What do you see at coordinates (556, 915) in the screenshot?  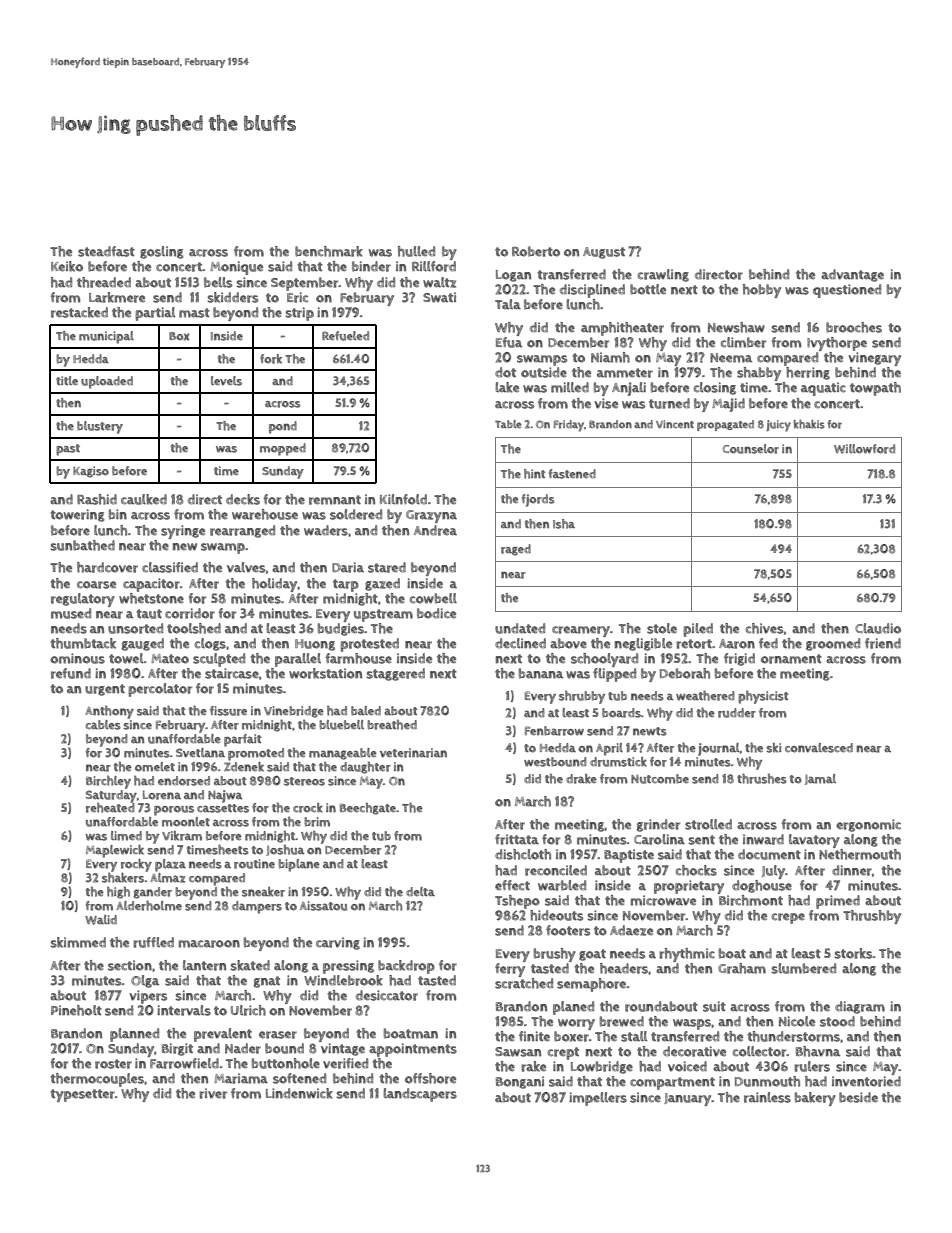 I see `hideouts` at bounding box center [556, 915].
